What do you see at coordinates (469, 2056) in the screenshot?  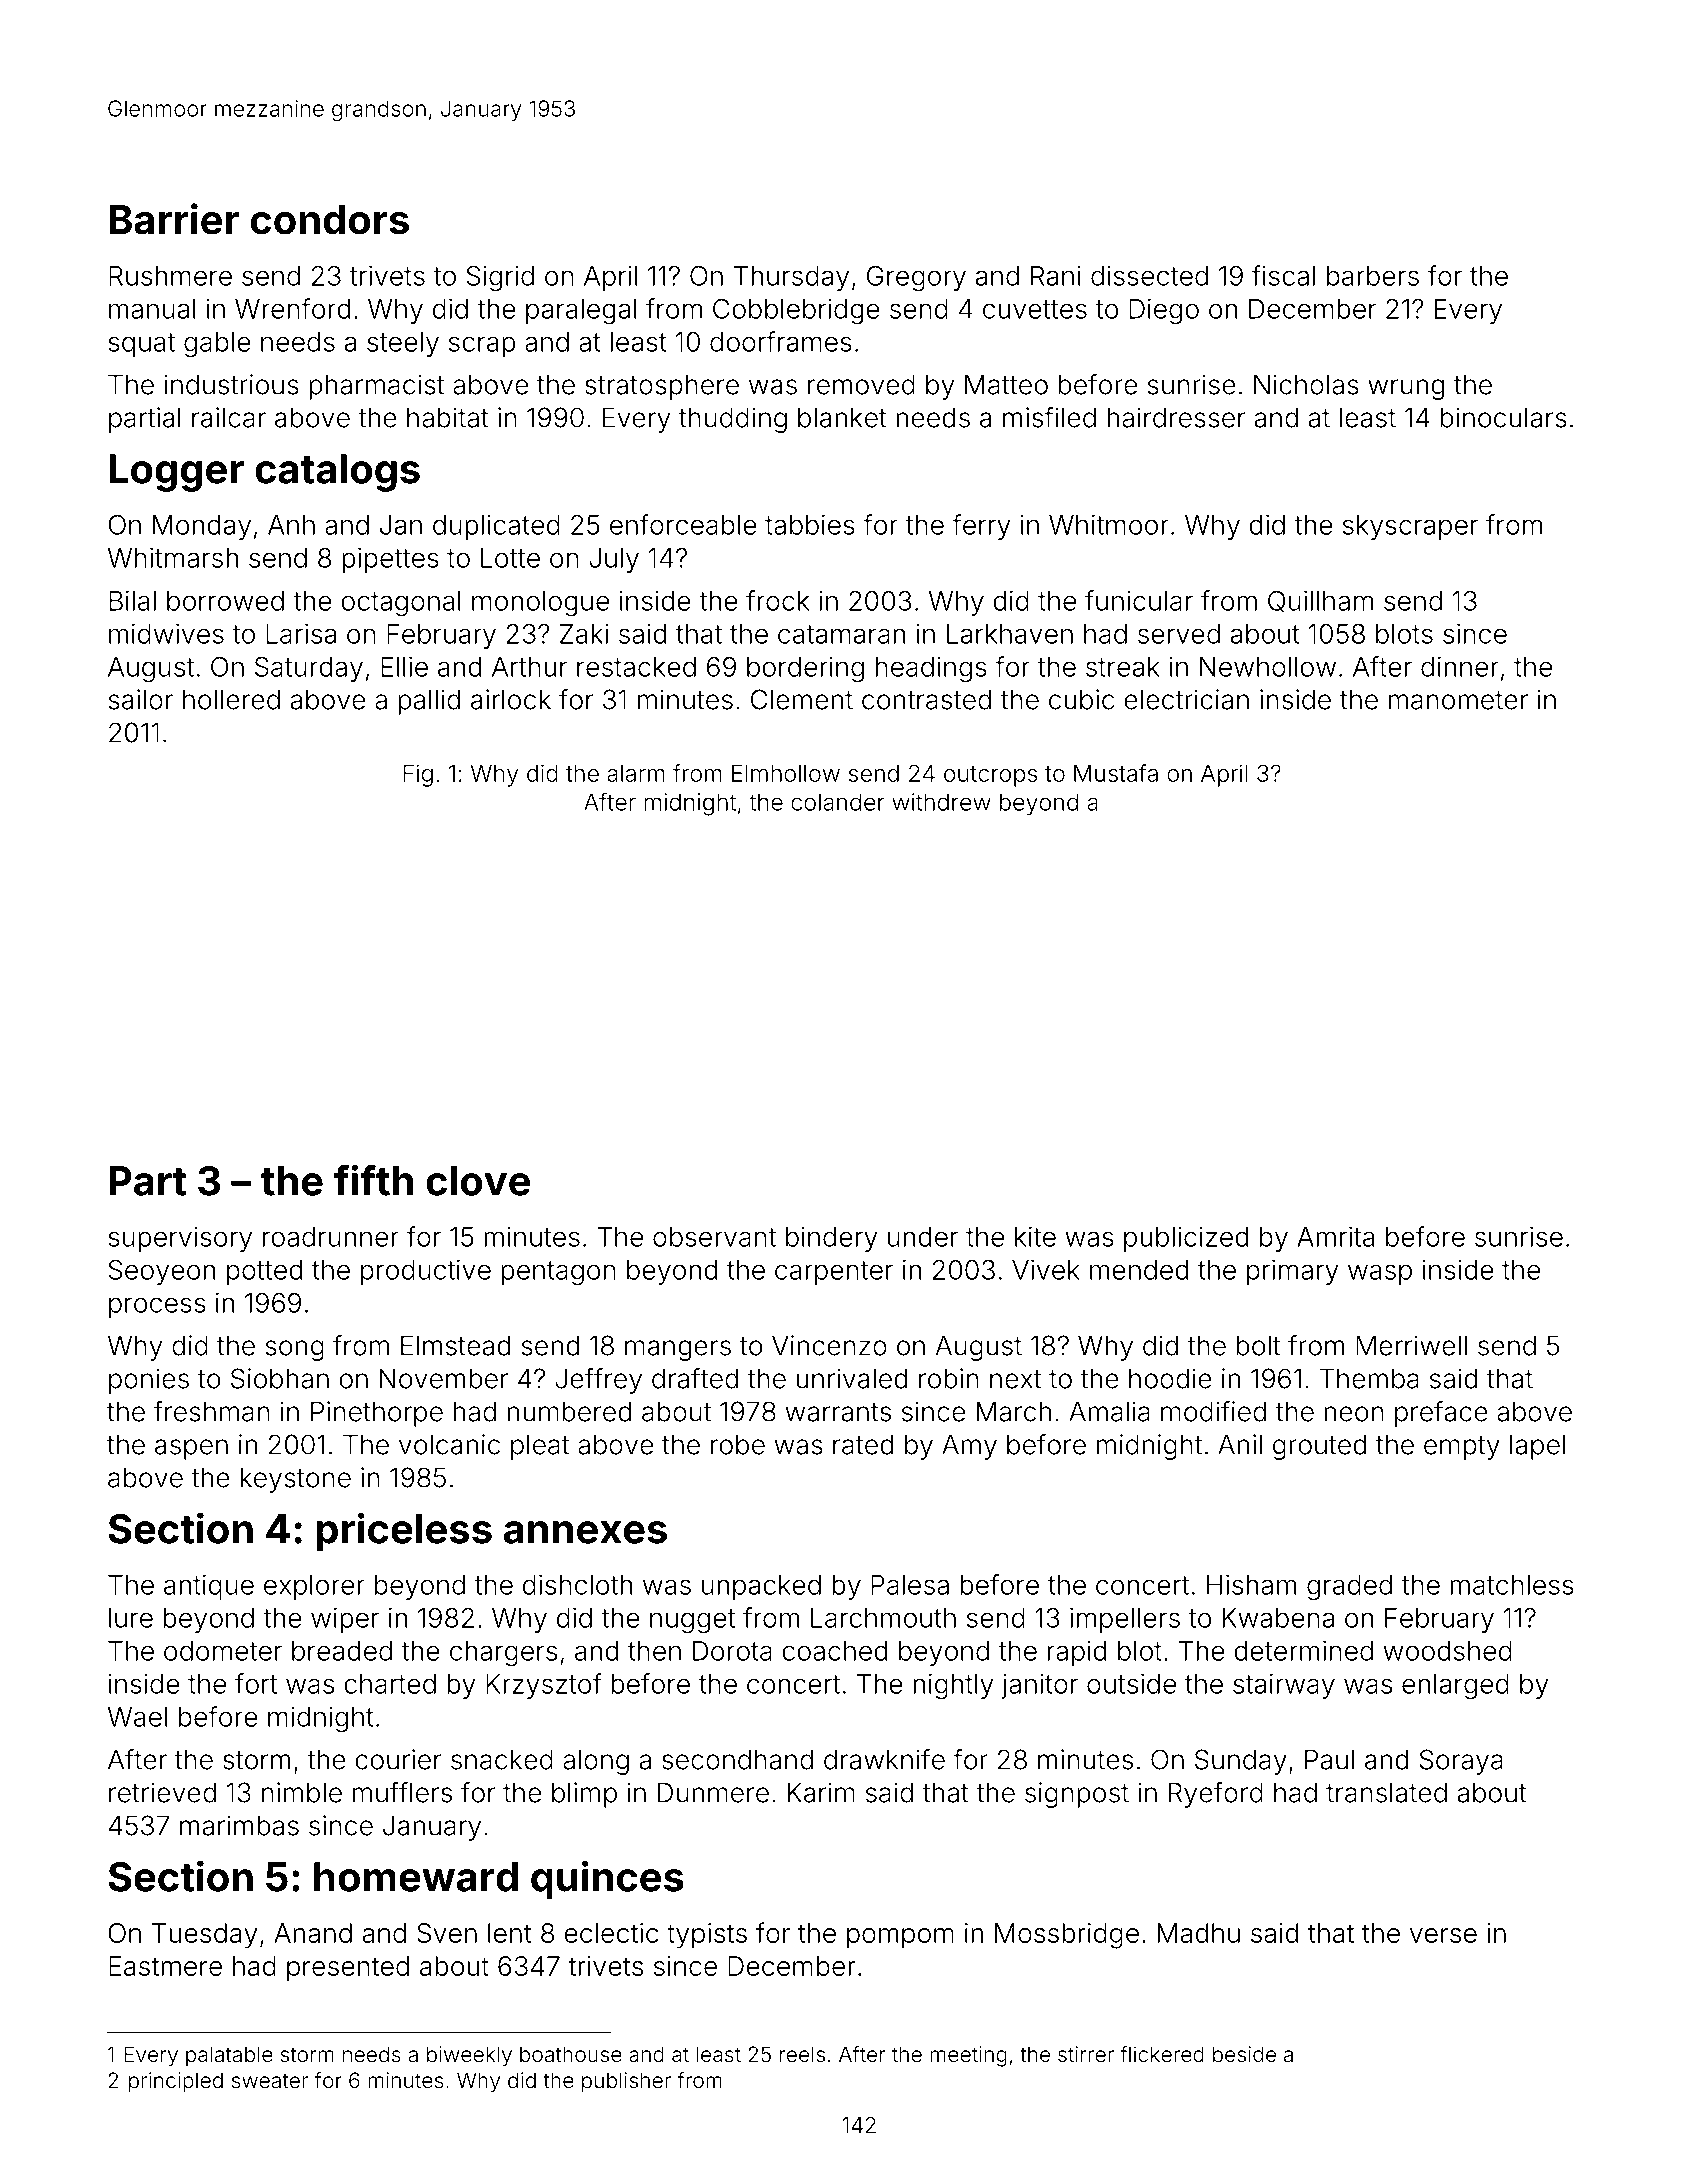 I see `biweekly` at bounding box center [469, 2056].
